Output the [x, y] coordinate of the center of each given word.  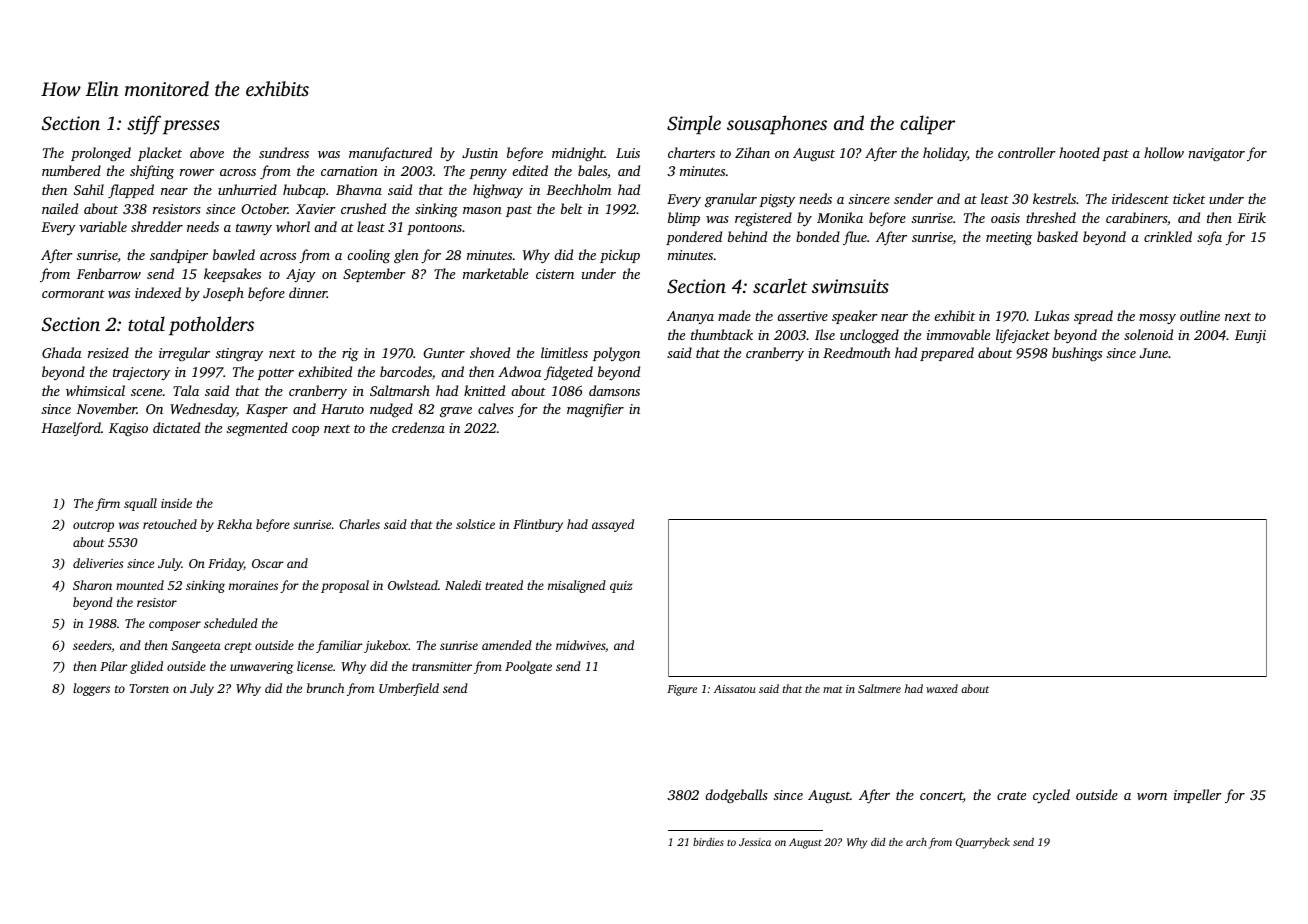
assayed [613, 525]
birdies [708, 842]
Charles [359, 524]
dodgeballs [736, 796]
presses [191, 127]
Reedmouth [857, 352]
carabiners [1136, 217]
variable [103, 226]
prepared [947, 354]
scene [146, 392]
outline [1200, 315]
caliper [927, 125]
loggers [91, 689]
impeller [1198, 796]
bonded [818, 236]
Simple [694, 125]
